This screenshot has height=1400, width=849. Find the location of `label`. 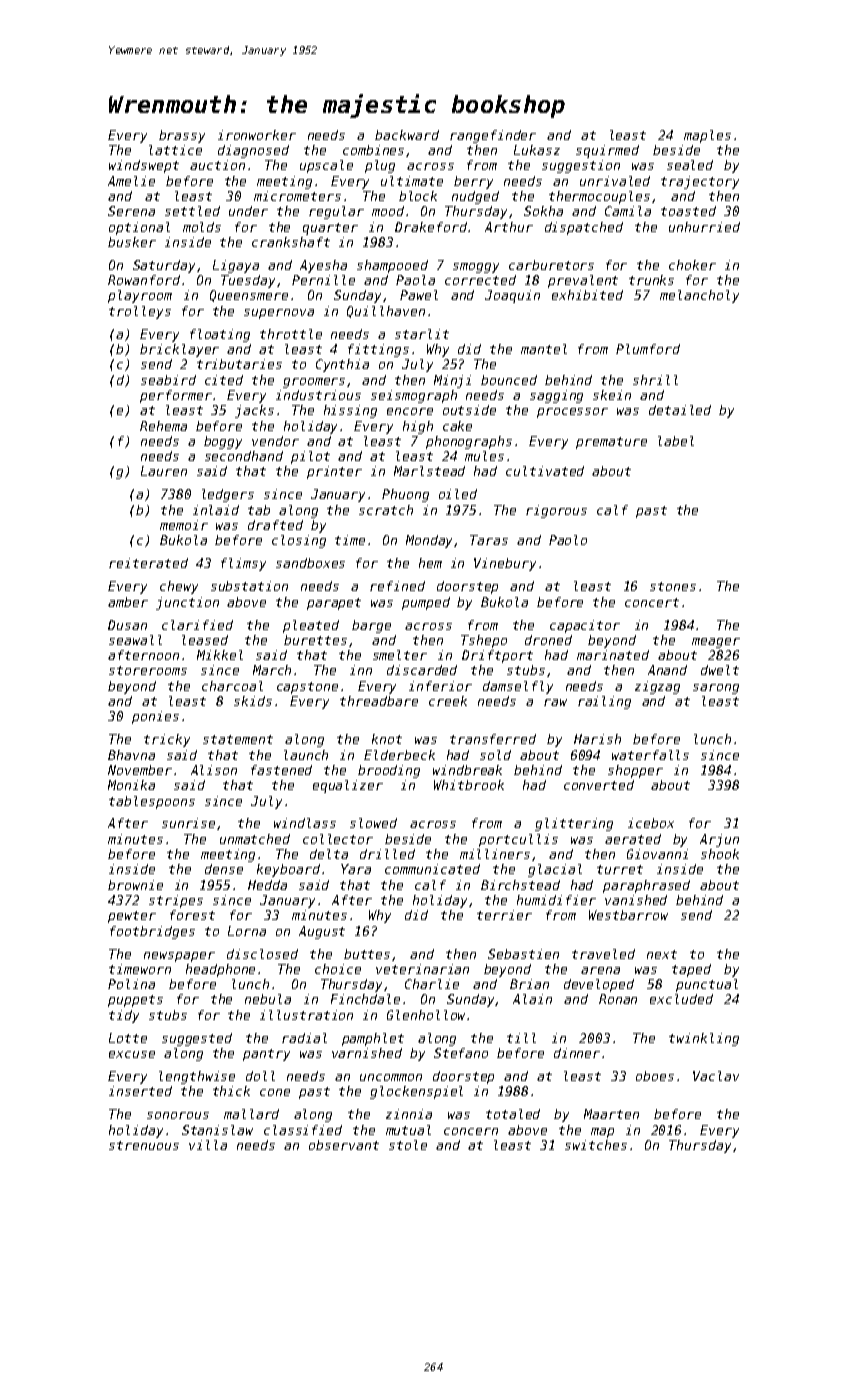

label is located at coordinates (676, 441).
